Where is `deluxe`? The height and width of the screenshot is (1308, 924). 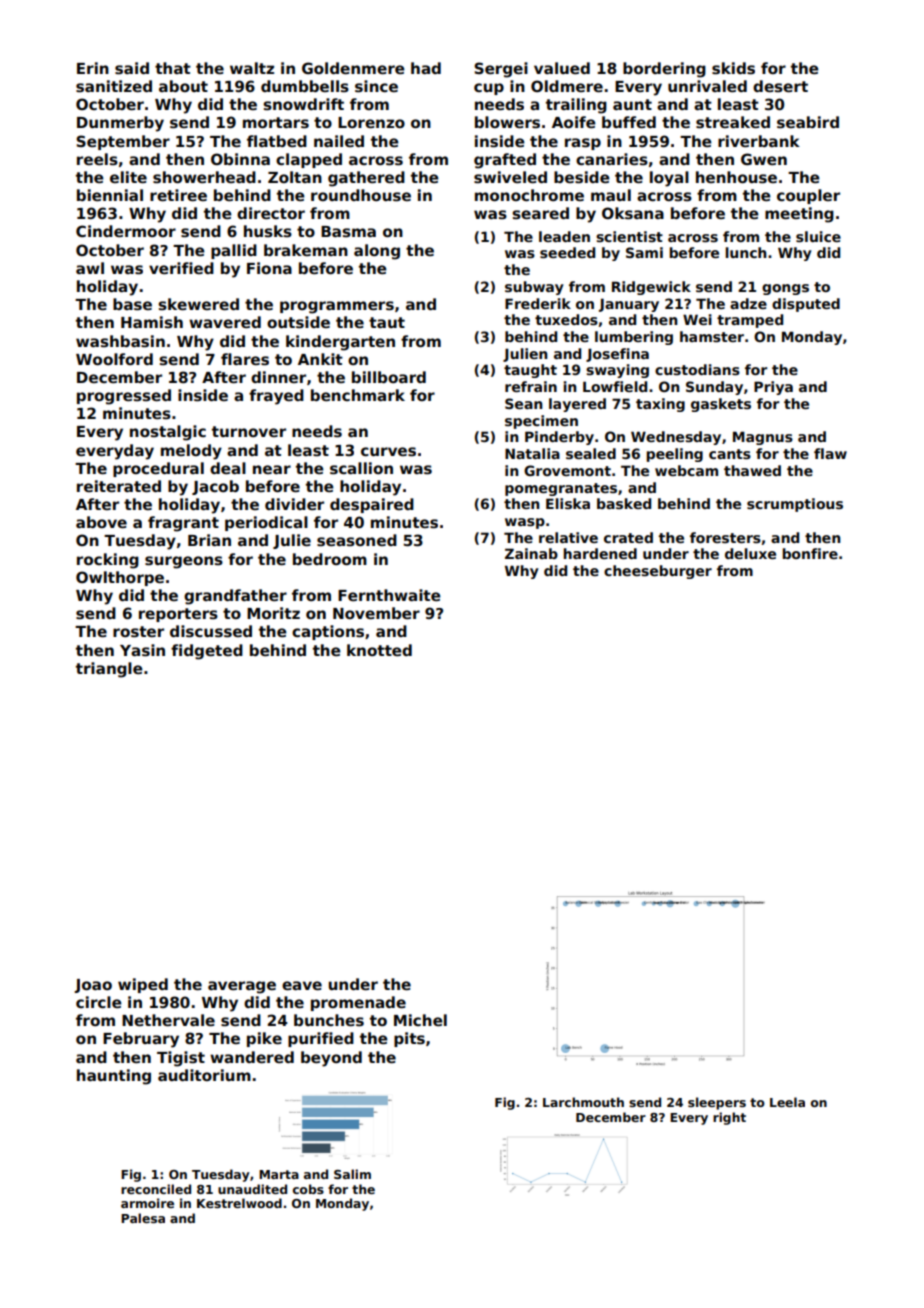 deluxe is located at coordinates (750, 553).
